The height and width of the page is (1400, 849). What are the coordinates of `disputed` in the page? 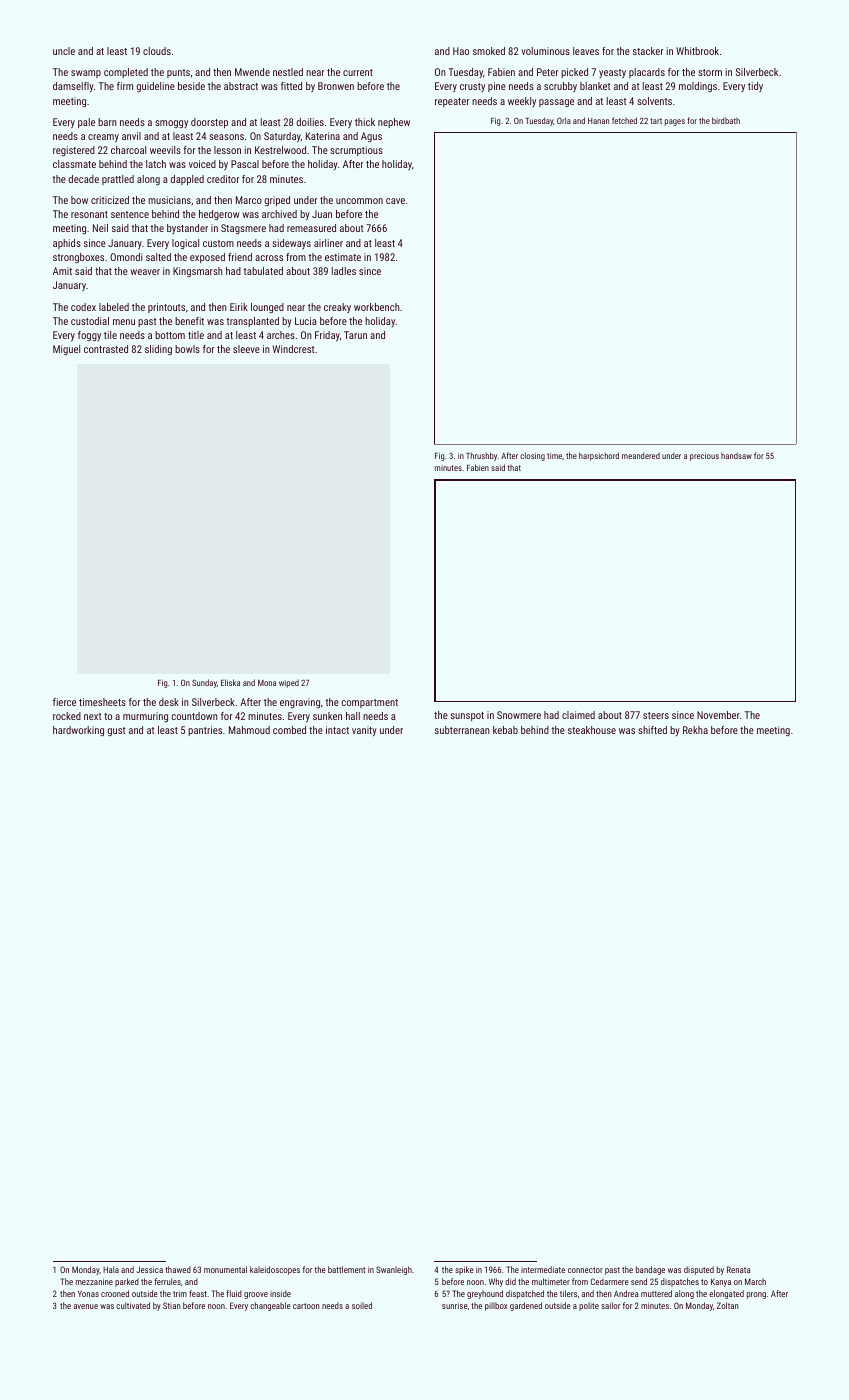 It's located at (699, 1270).
